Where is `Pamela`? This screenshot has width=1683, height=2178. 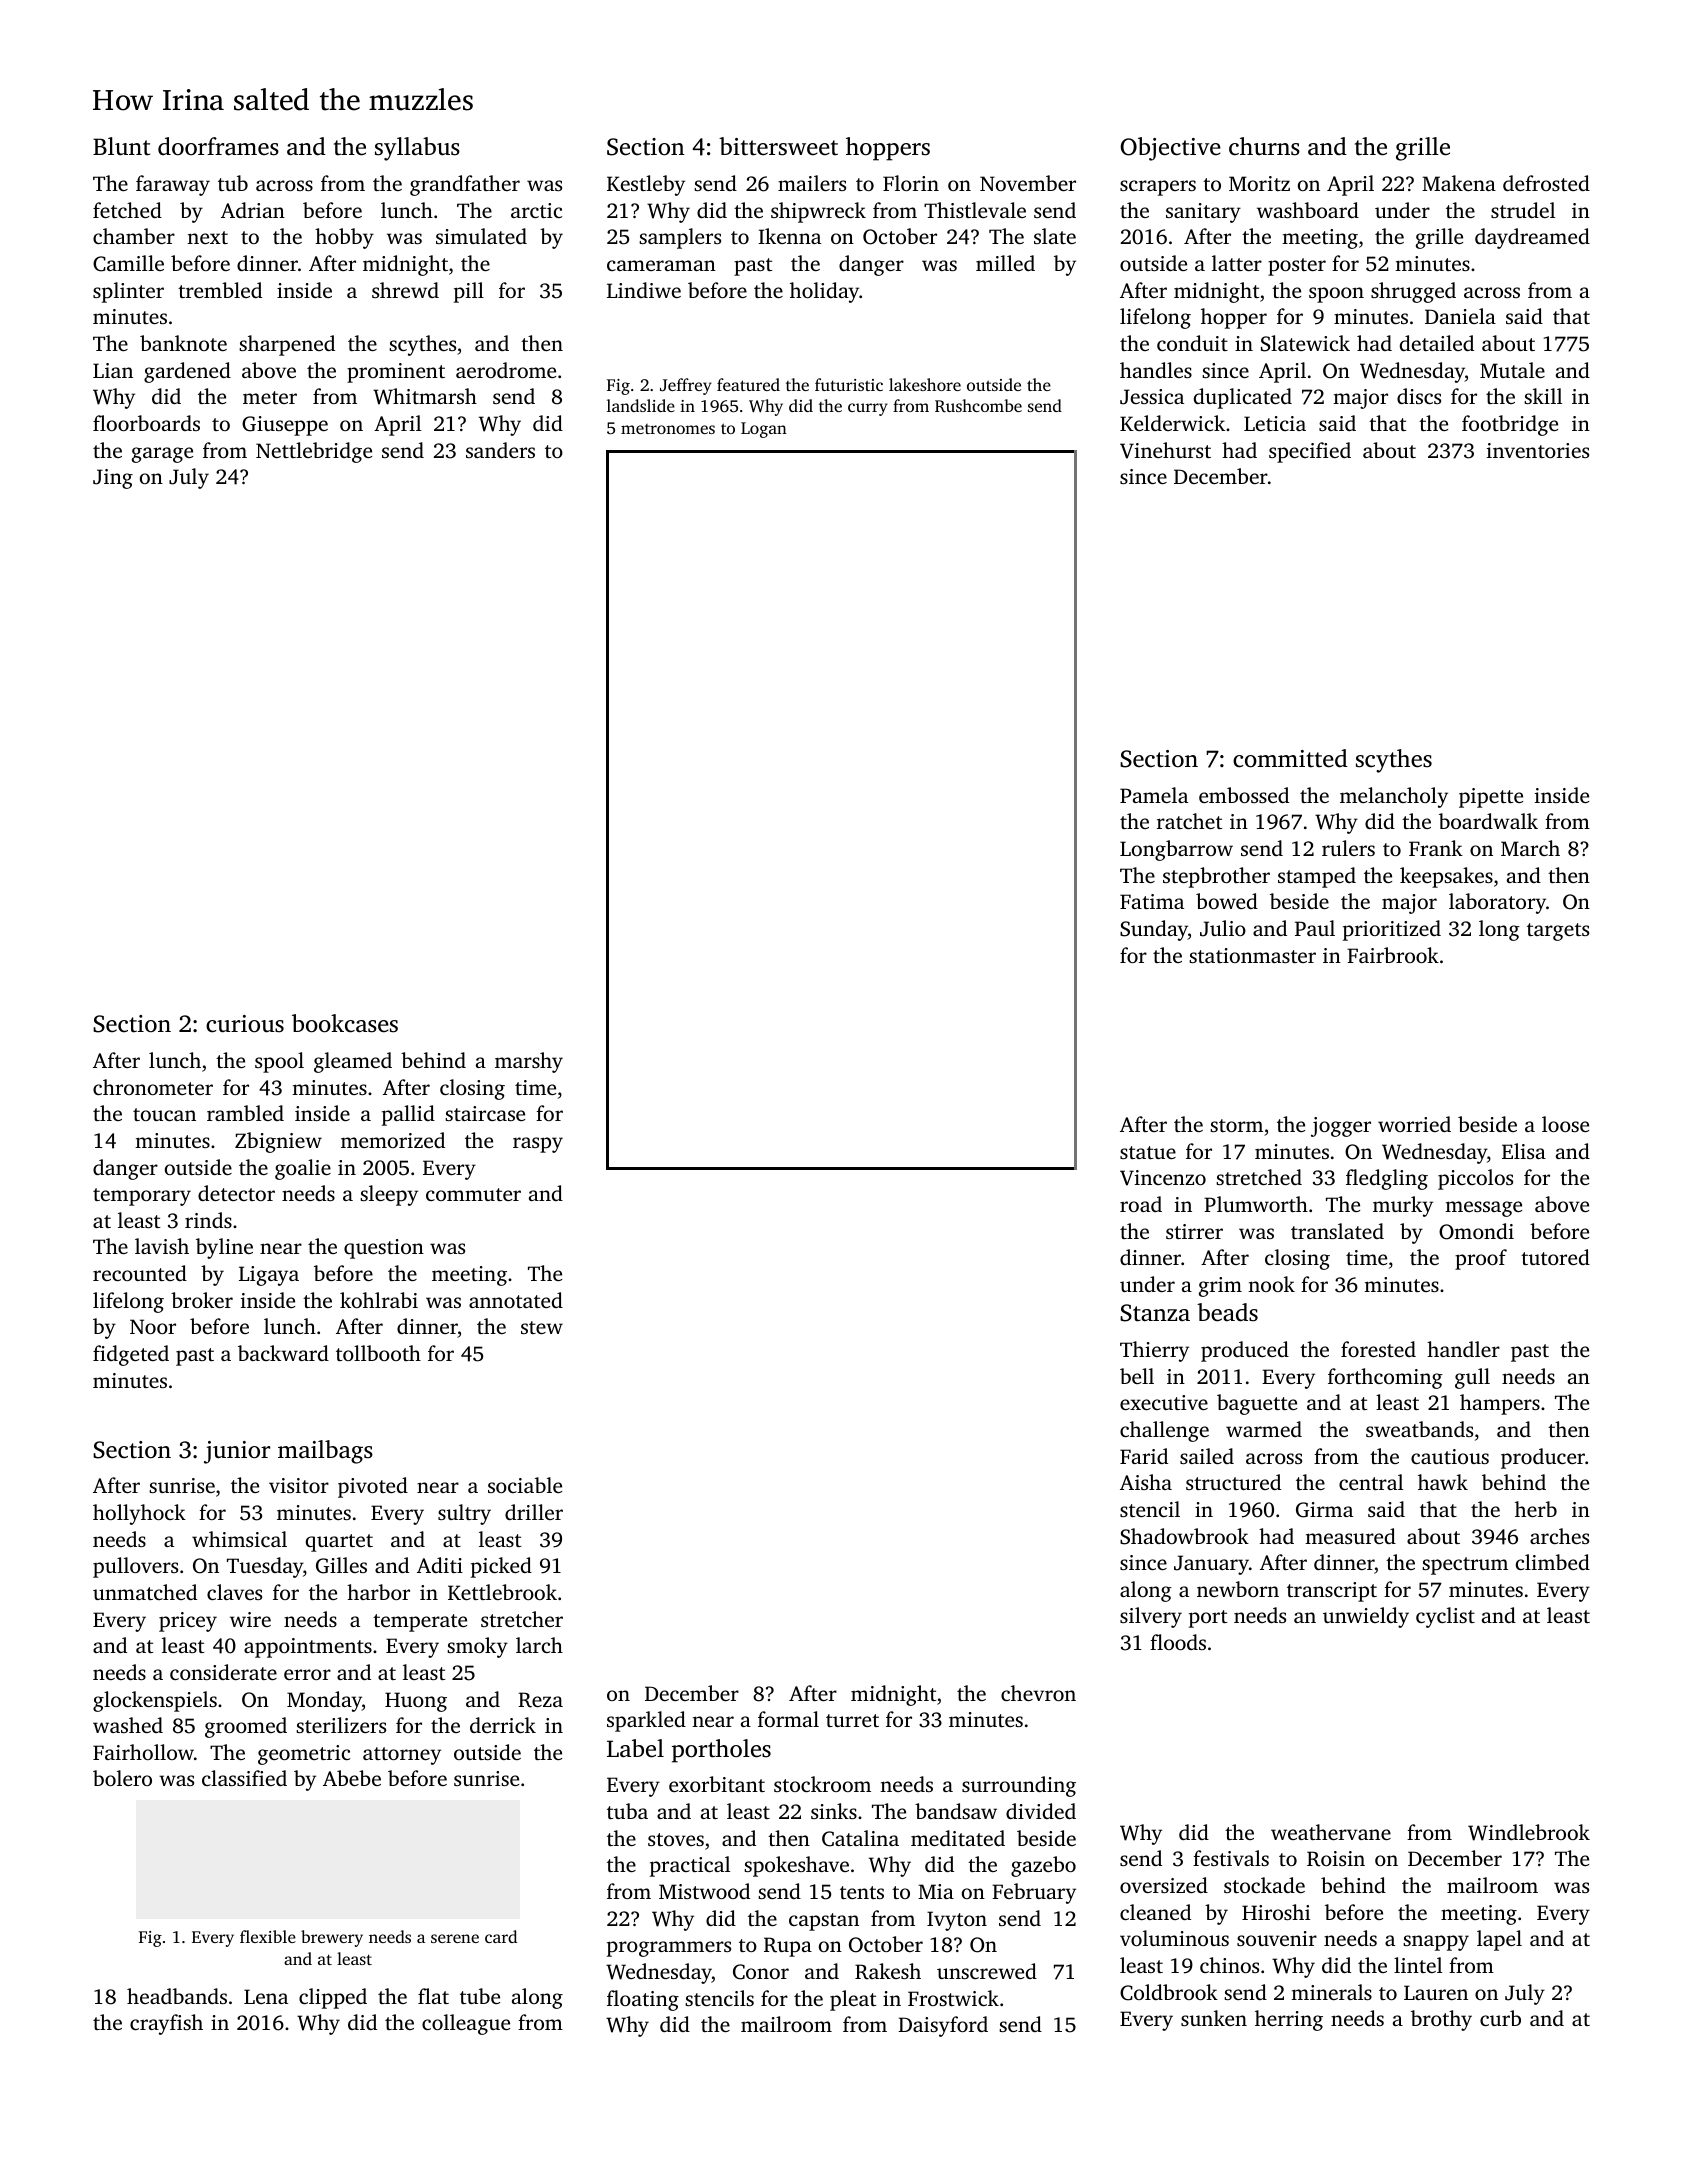 Pamela is located at coordinates (1154, 795).
